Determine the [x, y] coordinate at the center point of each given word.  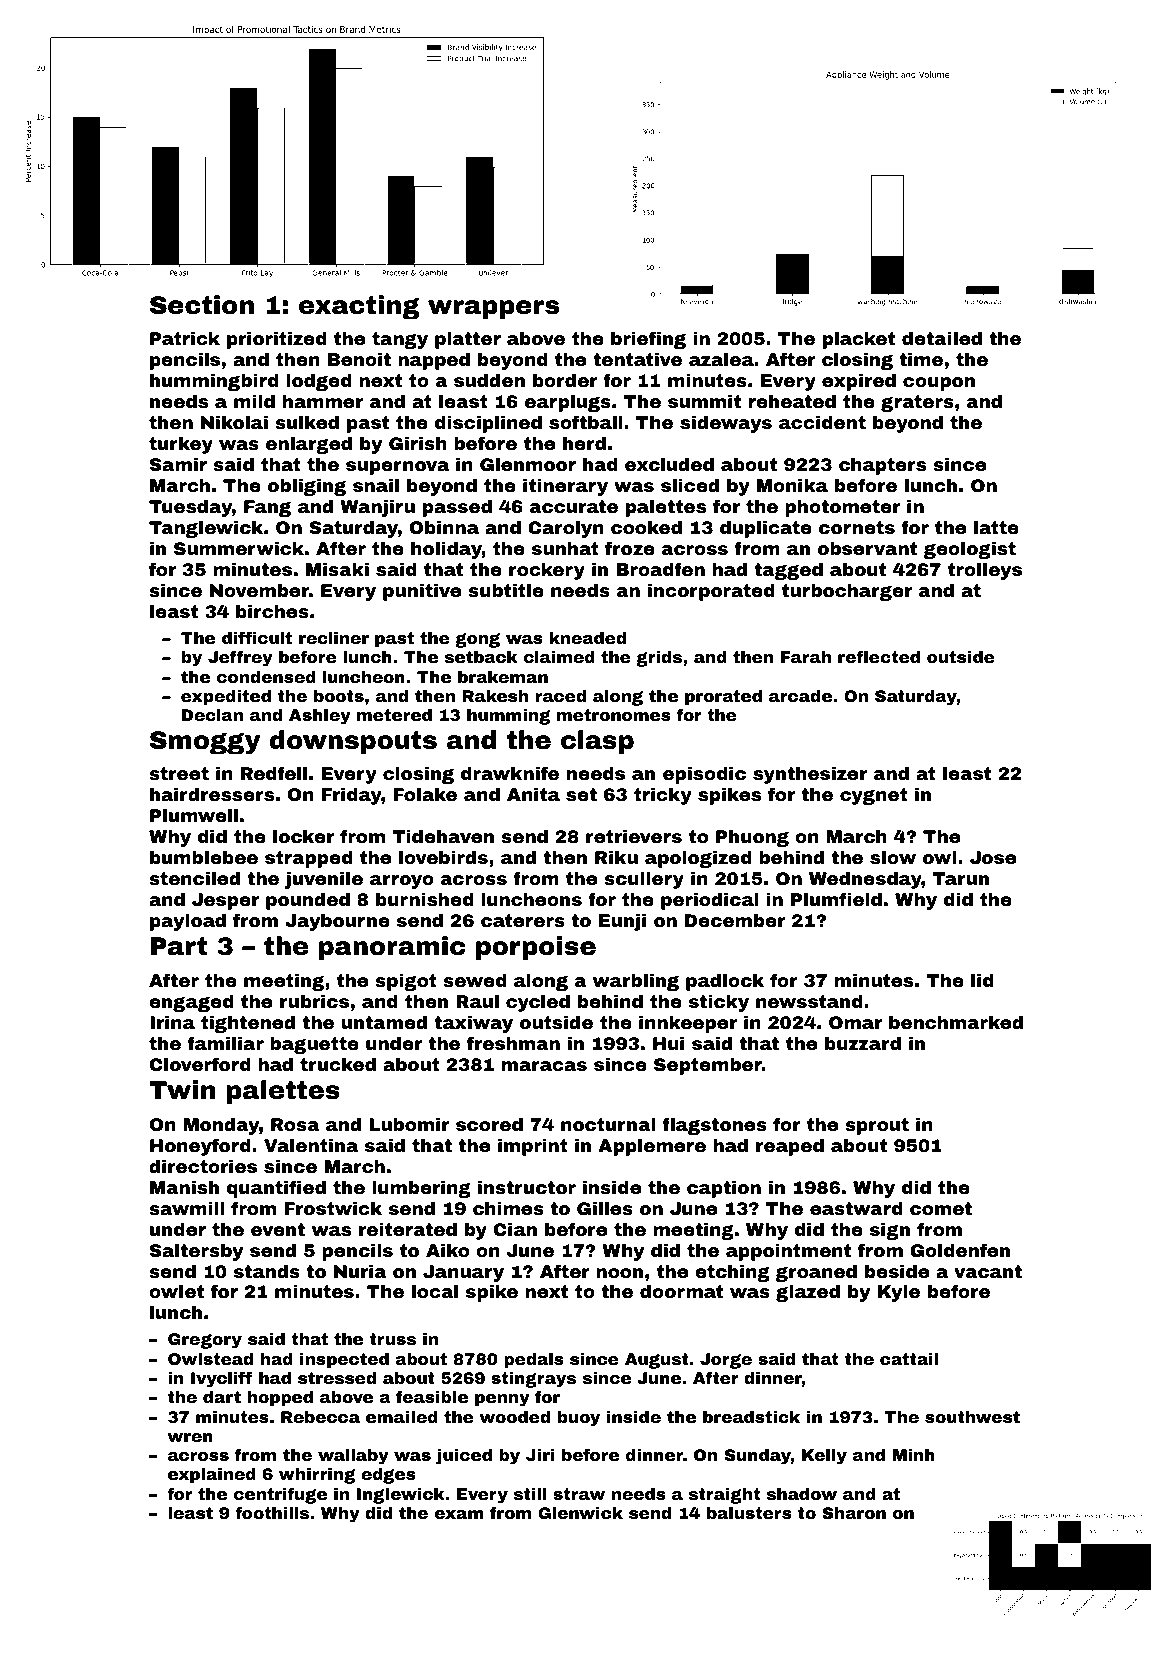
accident [822, 422]
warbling [636, 982]
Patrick [185, 338]
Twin [182, 1089]
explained [212, 1476]
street [179, 773]
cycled [538, 1003]
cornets [857, 527]
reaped [790, 1147]
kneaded [587, 638]
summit [704, 401]
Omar [855, 1022]
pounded [308, 901]
